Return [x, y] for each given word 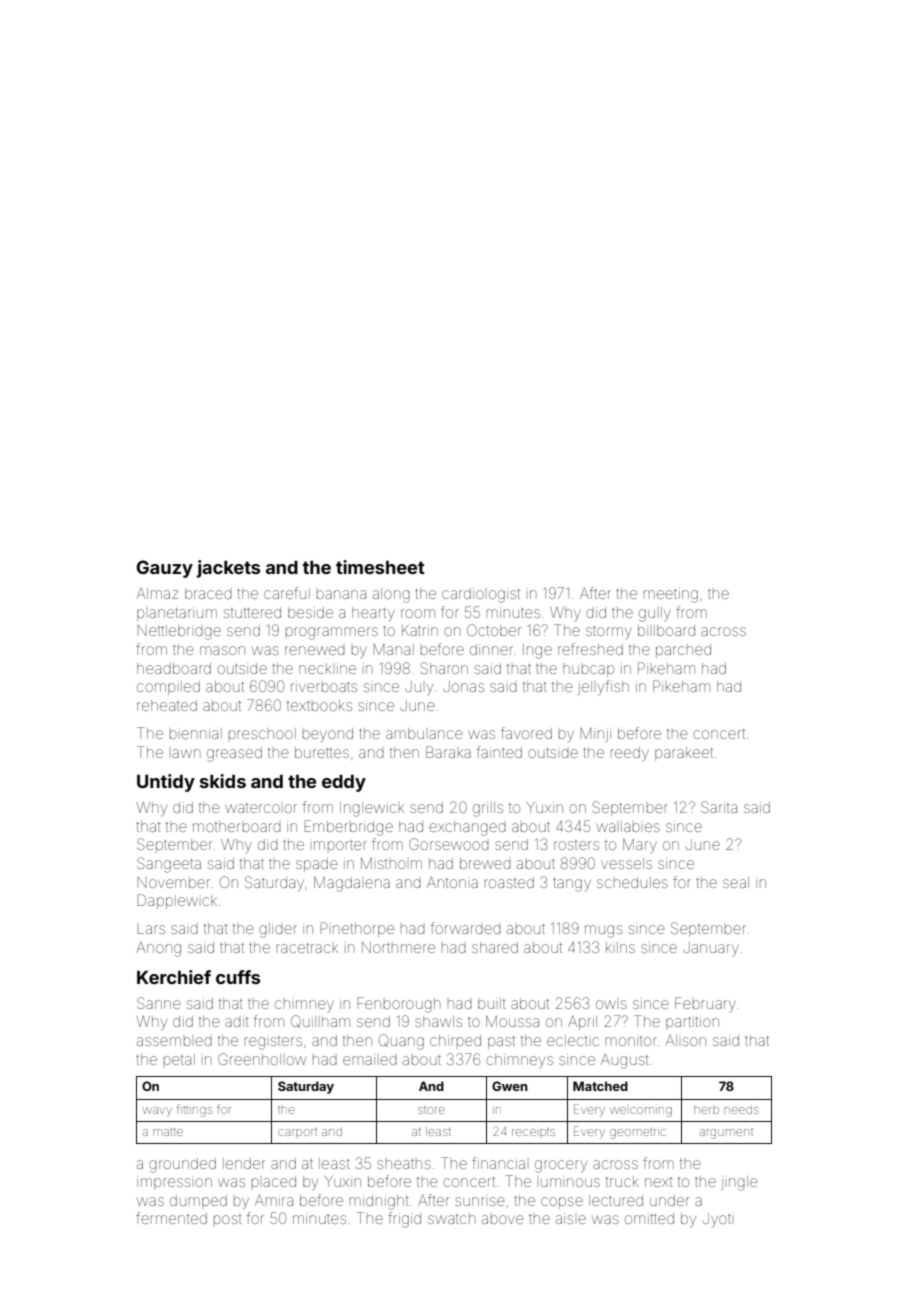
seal [736, 882]
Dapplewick [177, 901]
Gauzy [164, 569]
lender [244, 1163]
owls [611, 1004]
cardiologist [481, 595]
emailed [370, 1059]
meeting [671, 595]
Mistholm [391, 863]
